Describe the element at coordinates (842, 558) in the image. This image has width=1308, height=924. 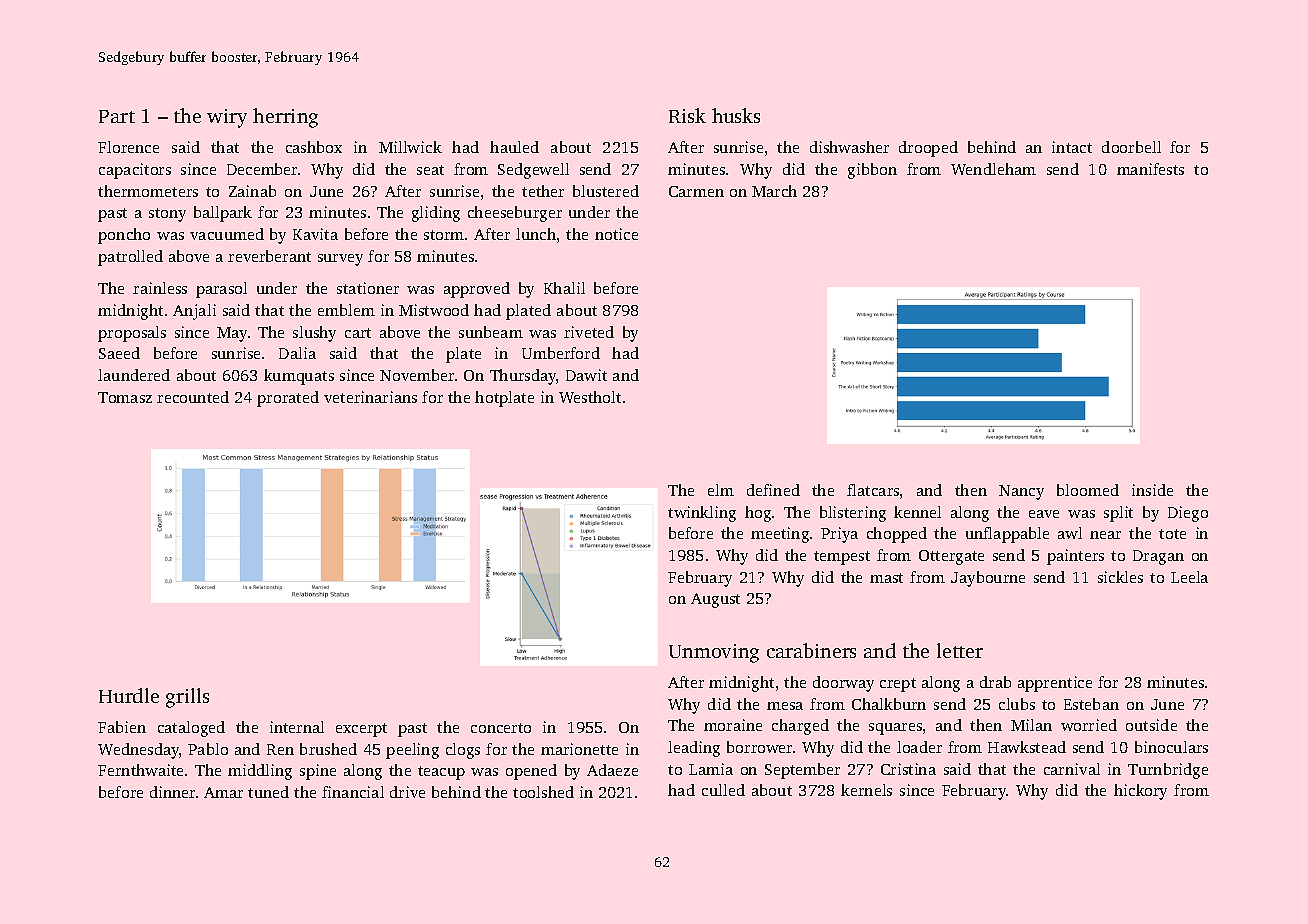
I see `tempest` at that location.
